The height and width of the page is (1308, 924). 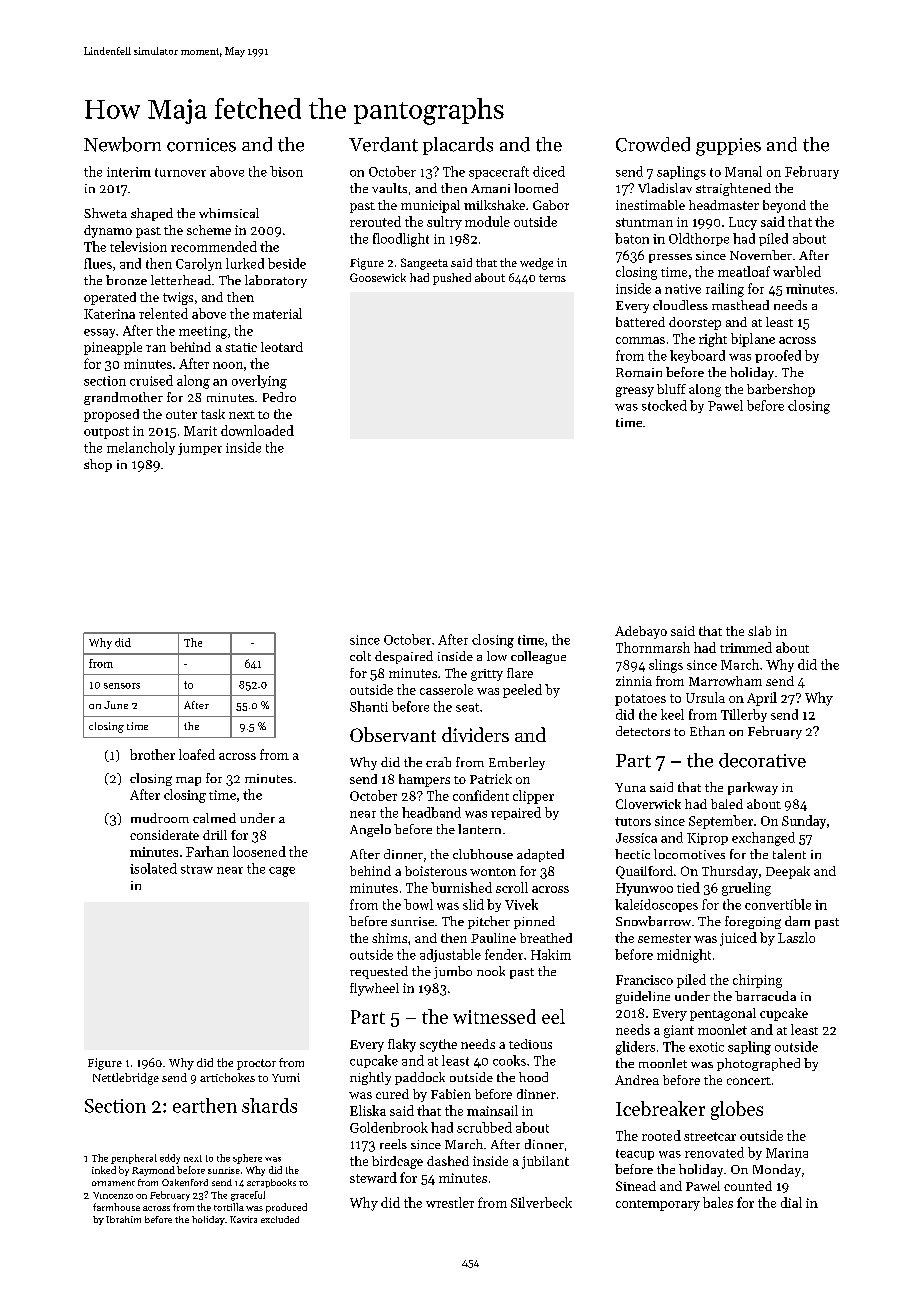 I want to click on colt, so click(x=360, y=656).
